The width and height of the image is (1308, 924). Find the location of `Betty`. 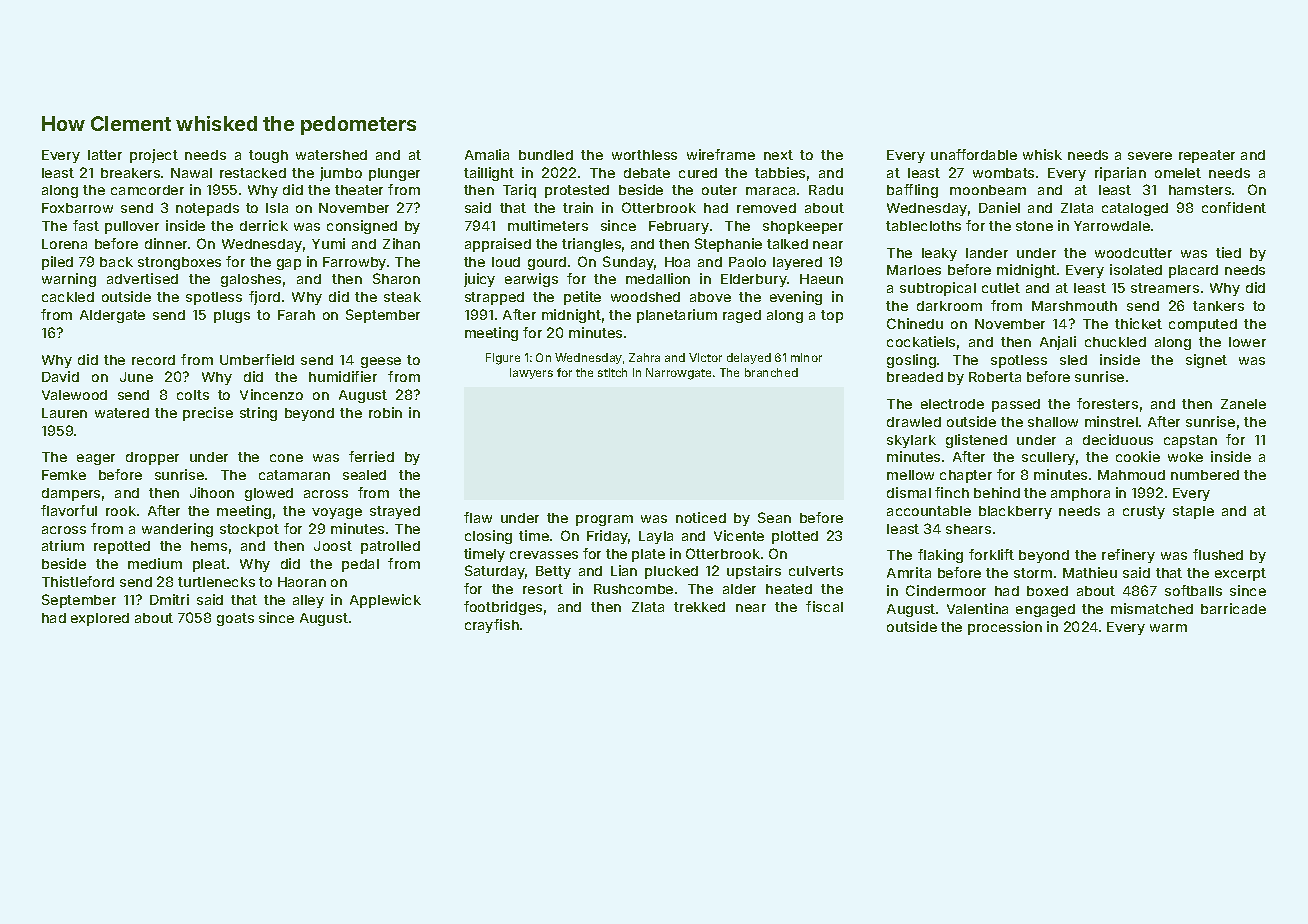

Betty is located at coordinates (553, 572).
